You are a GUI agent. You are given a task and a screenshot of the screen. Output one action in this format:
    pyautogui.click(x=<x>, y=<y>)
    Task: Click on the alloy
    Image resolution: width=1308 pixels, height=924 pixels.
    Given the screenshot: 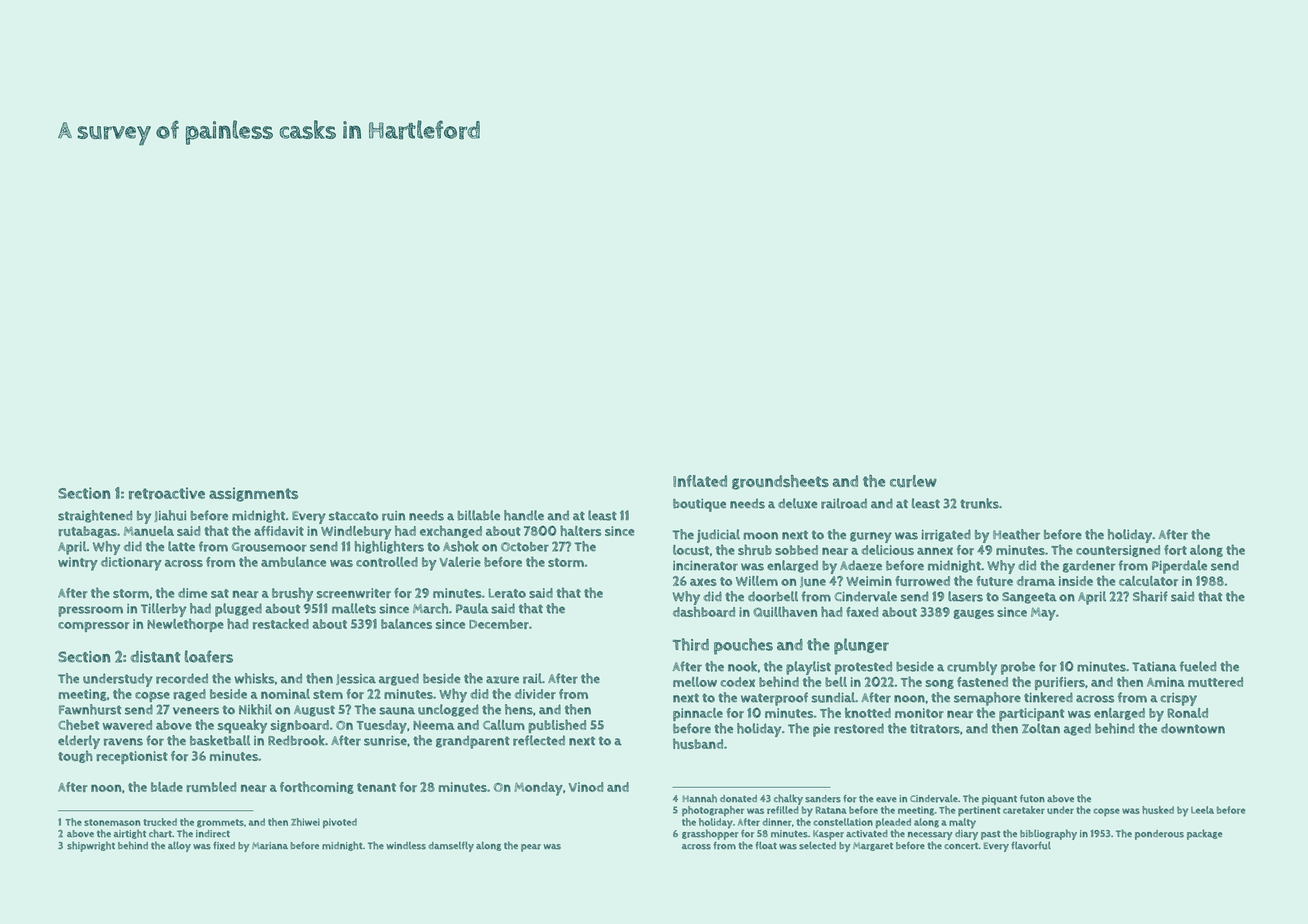 What is the action you would take?
    pyautogui.click(x=179, y=846)
